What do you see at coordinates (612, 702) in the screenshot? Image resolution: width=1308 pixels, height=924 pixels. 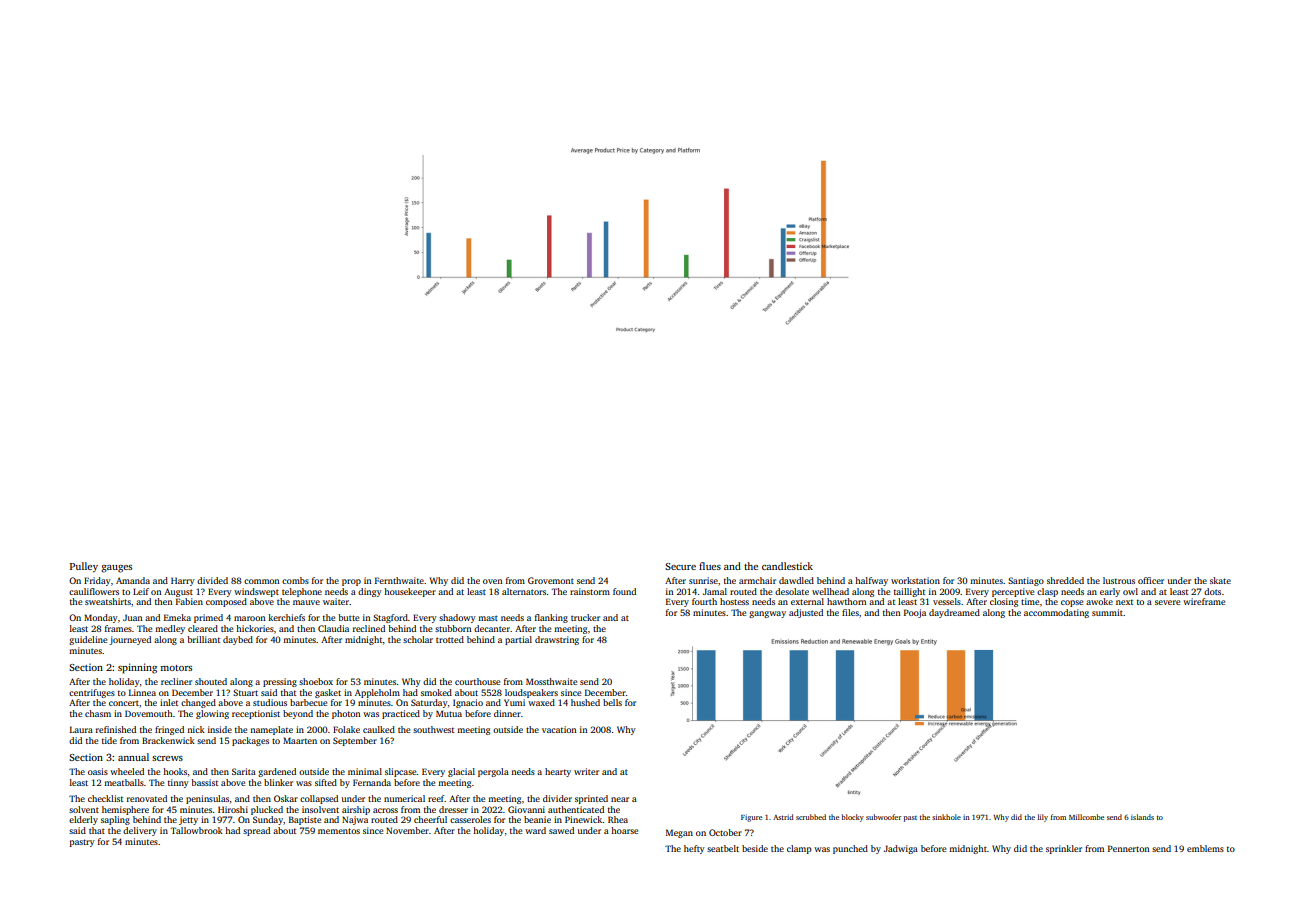 I see `bells` at bounding box center [612, 702].
